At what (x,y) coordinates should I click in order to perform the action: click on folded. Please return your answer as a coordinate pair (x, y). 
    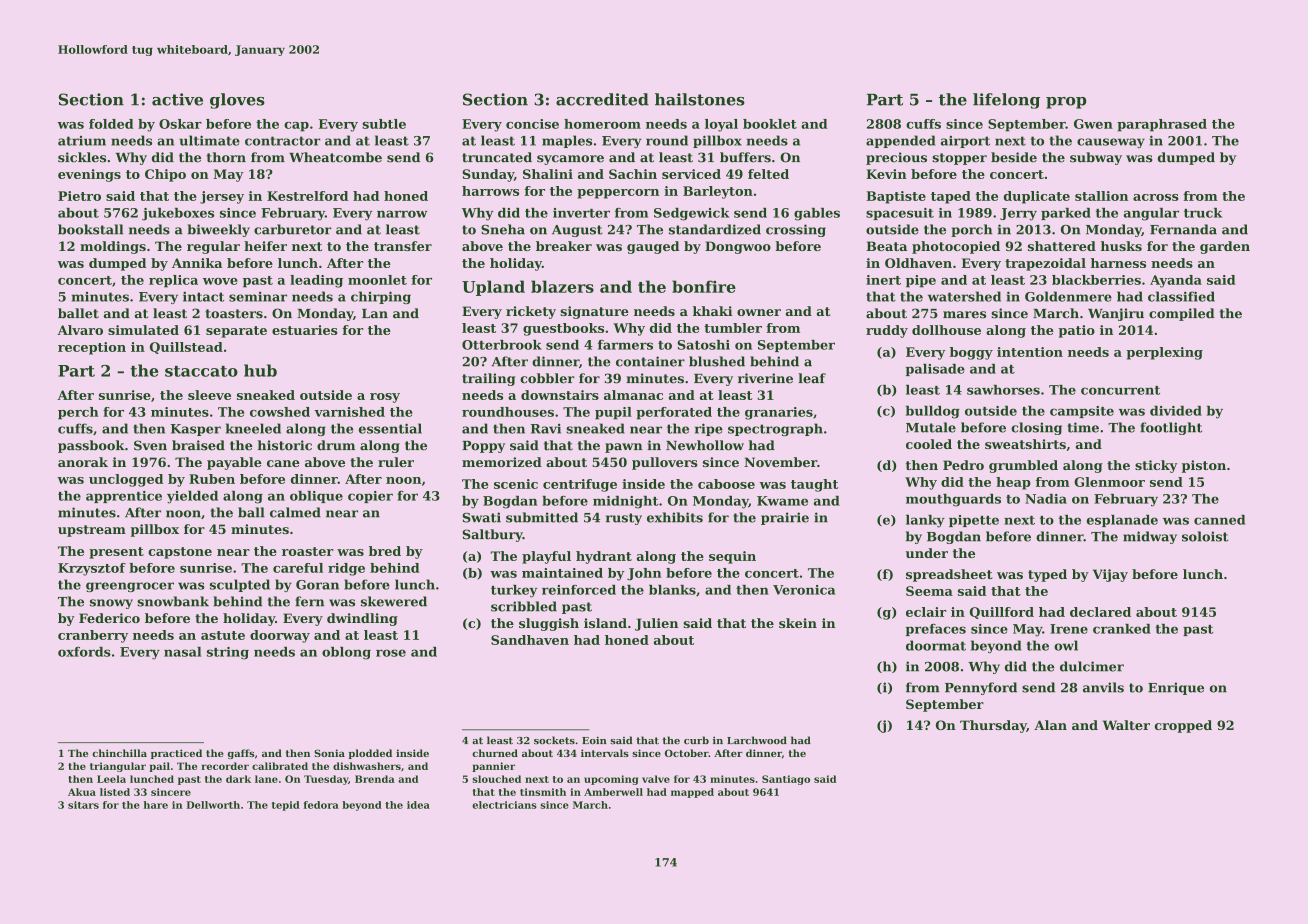
    Looking at the image, I should click on (111, 124).
